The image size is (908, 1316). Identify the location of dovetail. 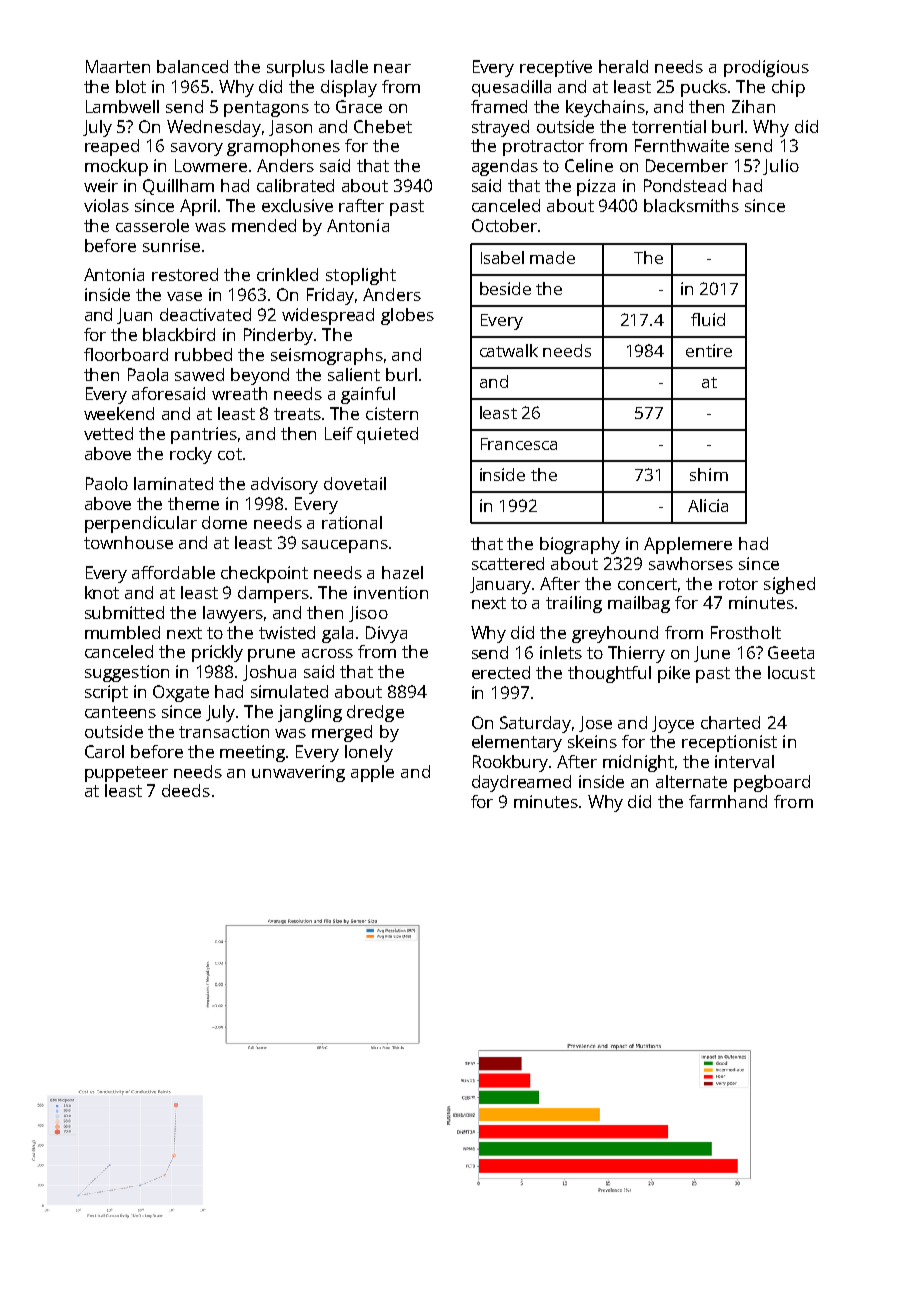
(355, 483).
